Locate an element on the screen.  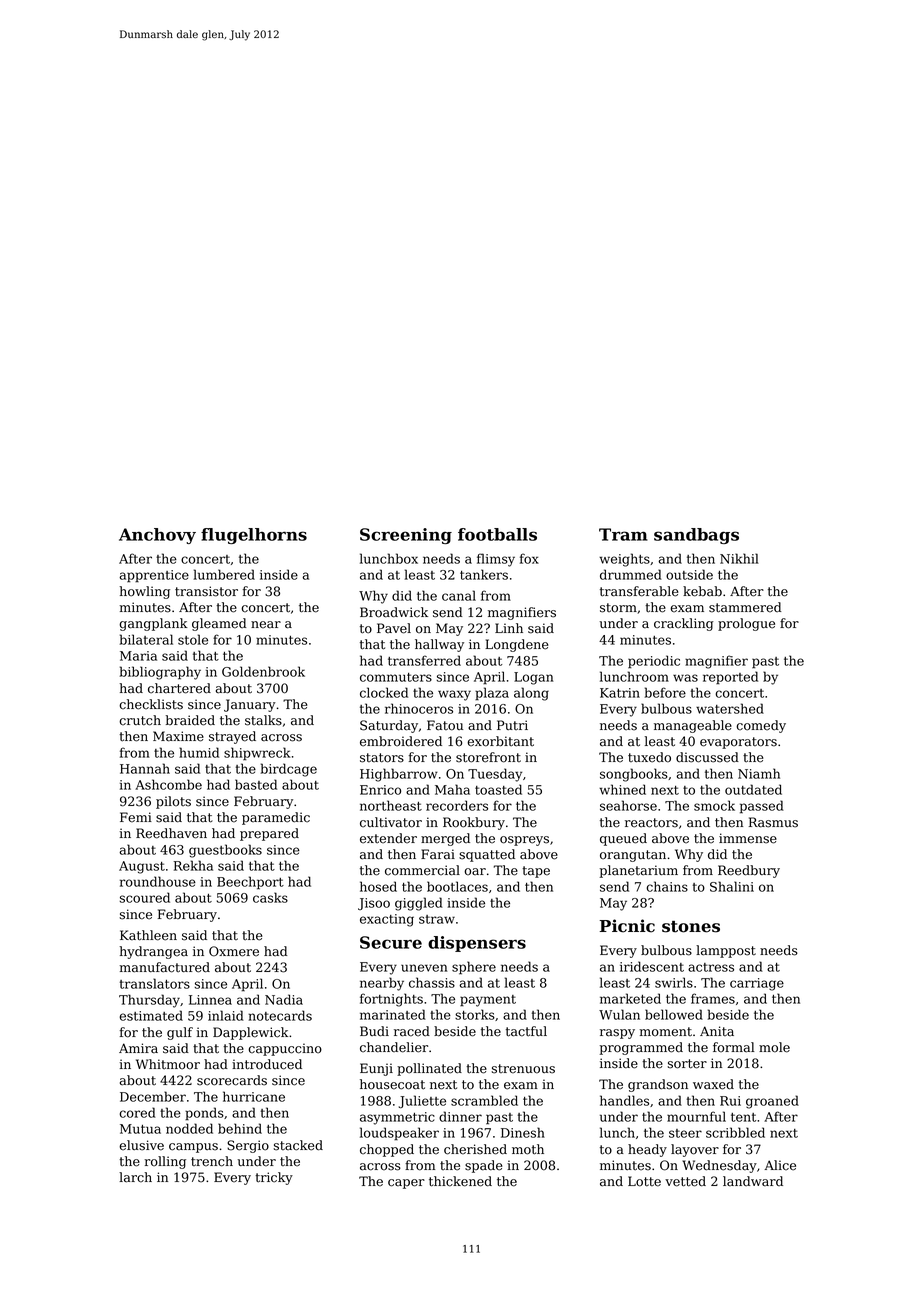
Lotte is located at coordinates (644, 1181).
